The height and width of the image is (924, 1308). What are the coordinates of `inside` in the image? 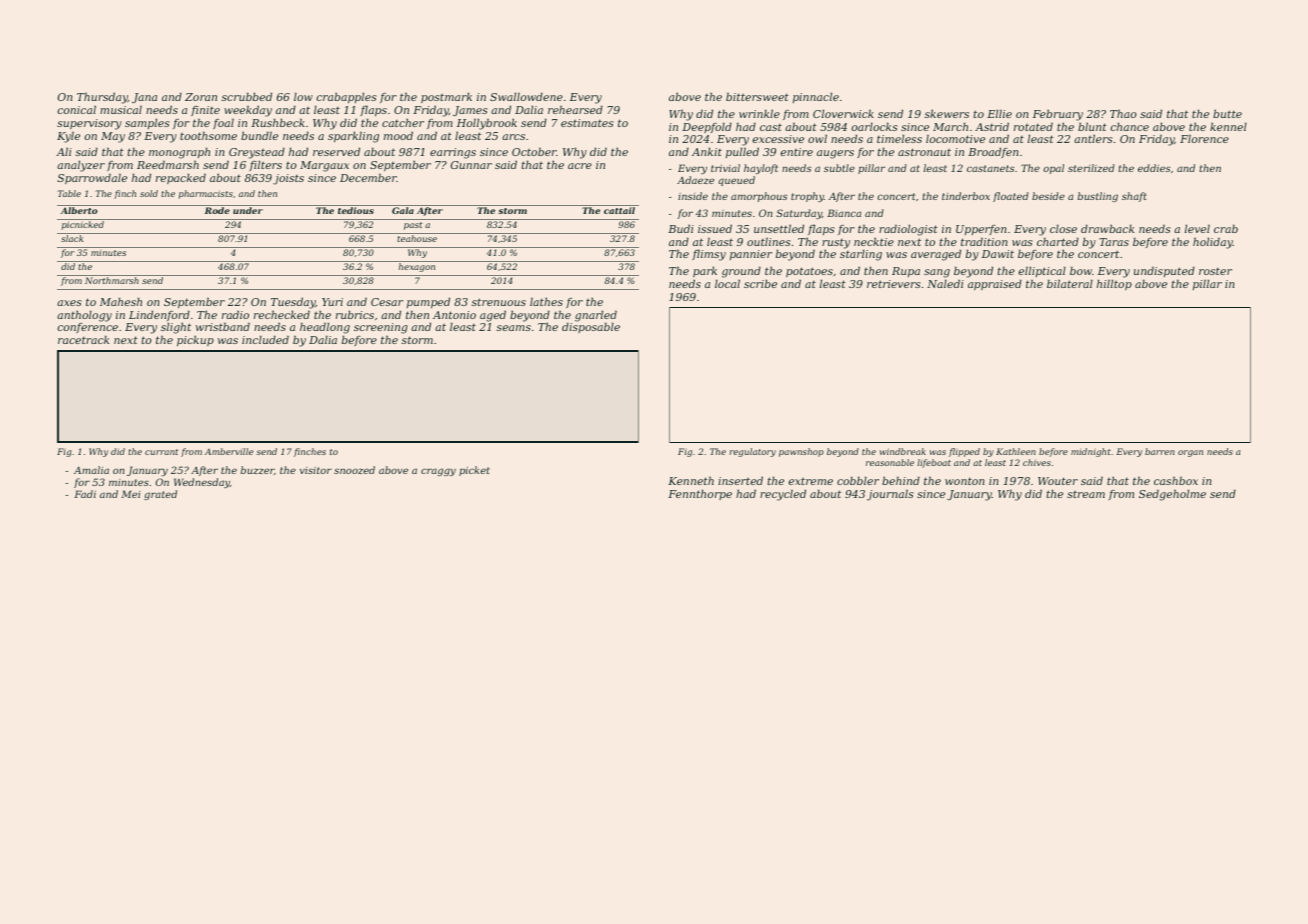 It's located at (693, 196).
